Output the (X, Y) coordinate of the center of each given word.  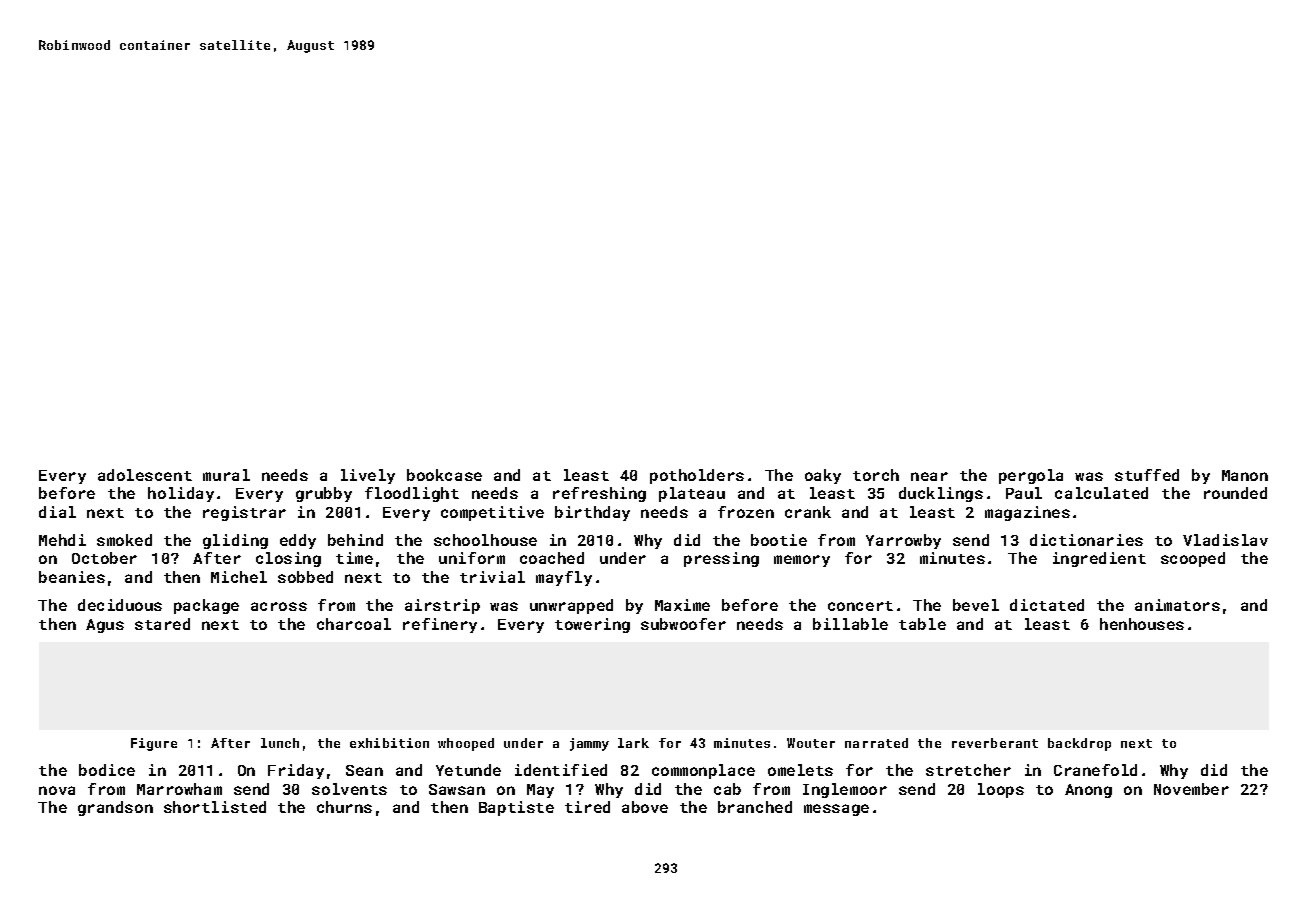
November (1191, 789)
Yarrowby (903, 541)
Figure (154, 744)
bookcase (444, 475)
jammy (589, 744)
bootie (779, 540)
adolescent (145, 475)
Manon (1245, 475)
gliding (235, 541)
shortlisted (215, 807)
